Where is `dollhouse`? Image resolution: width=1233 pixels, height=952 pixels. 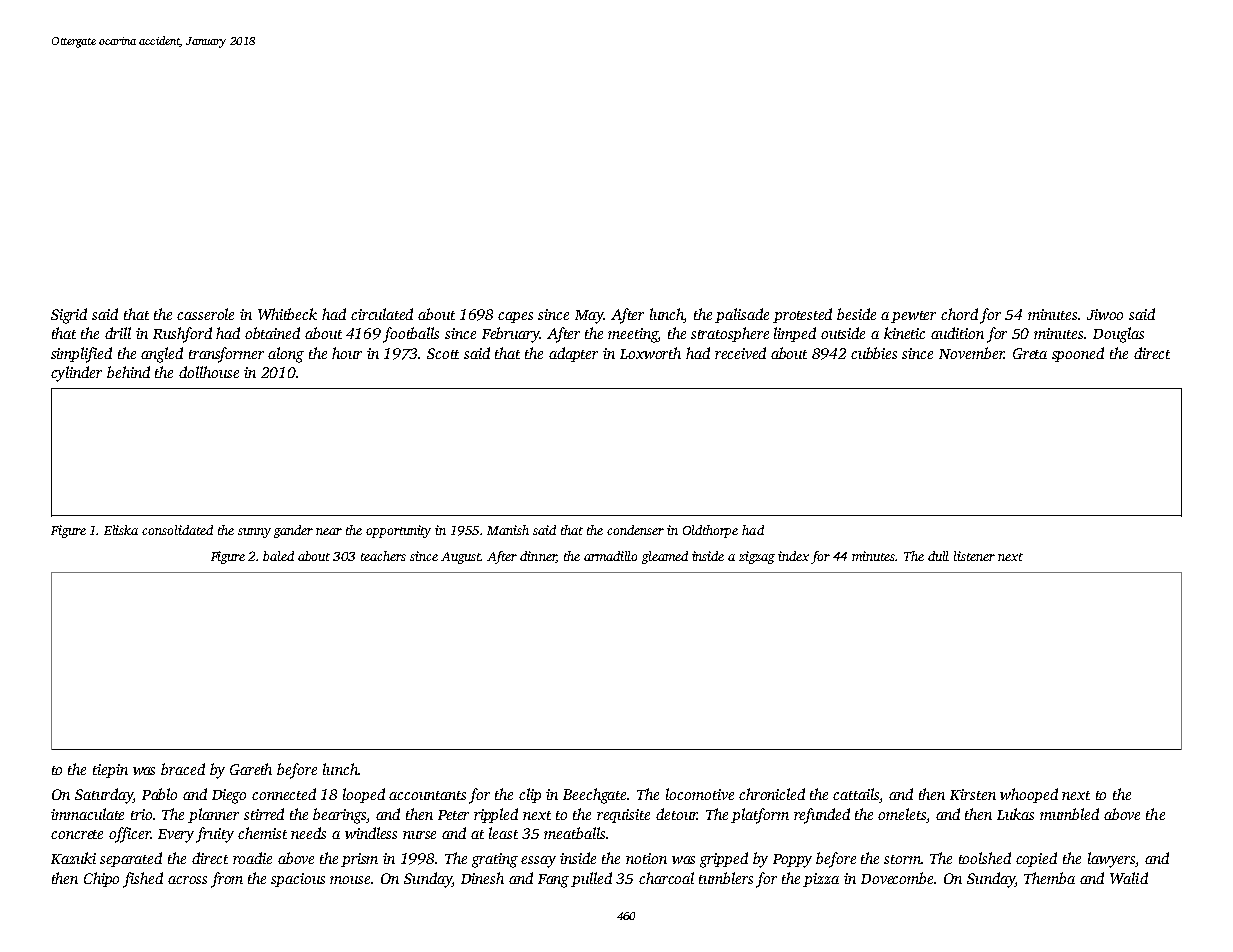 dollhouse is located at coordinates (209, 372).
